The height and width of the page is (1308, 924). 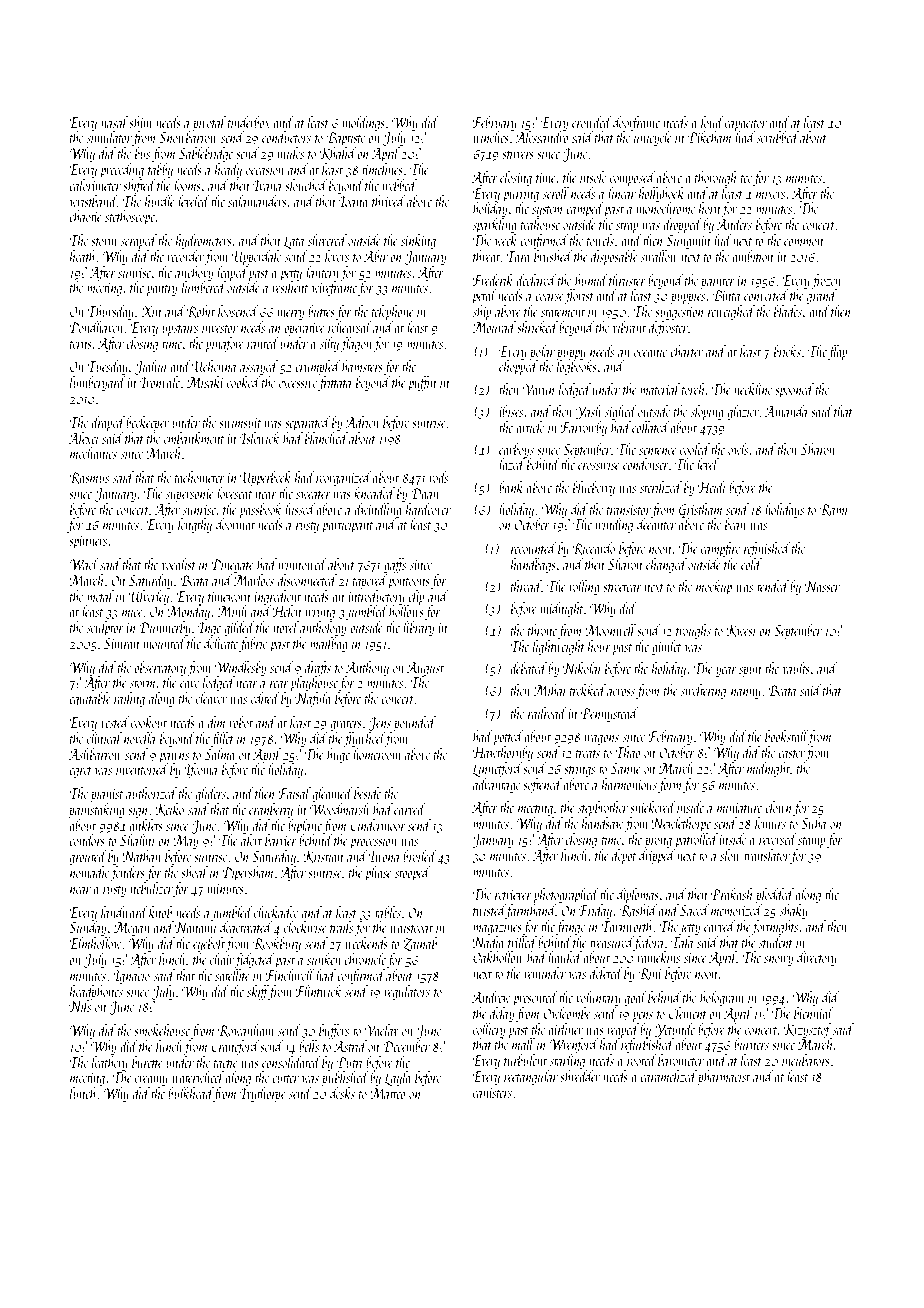 I want to click on Rami, so click(x=834, y=510).
